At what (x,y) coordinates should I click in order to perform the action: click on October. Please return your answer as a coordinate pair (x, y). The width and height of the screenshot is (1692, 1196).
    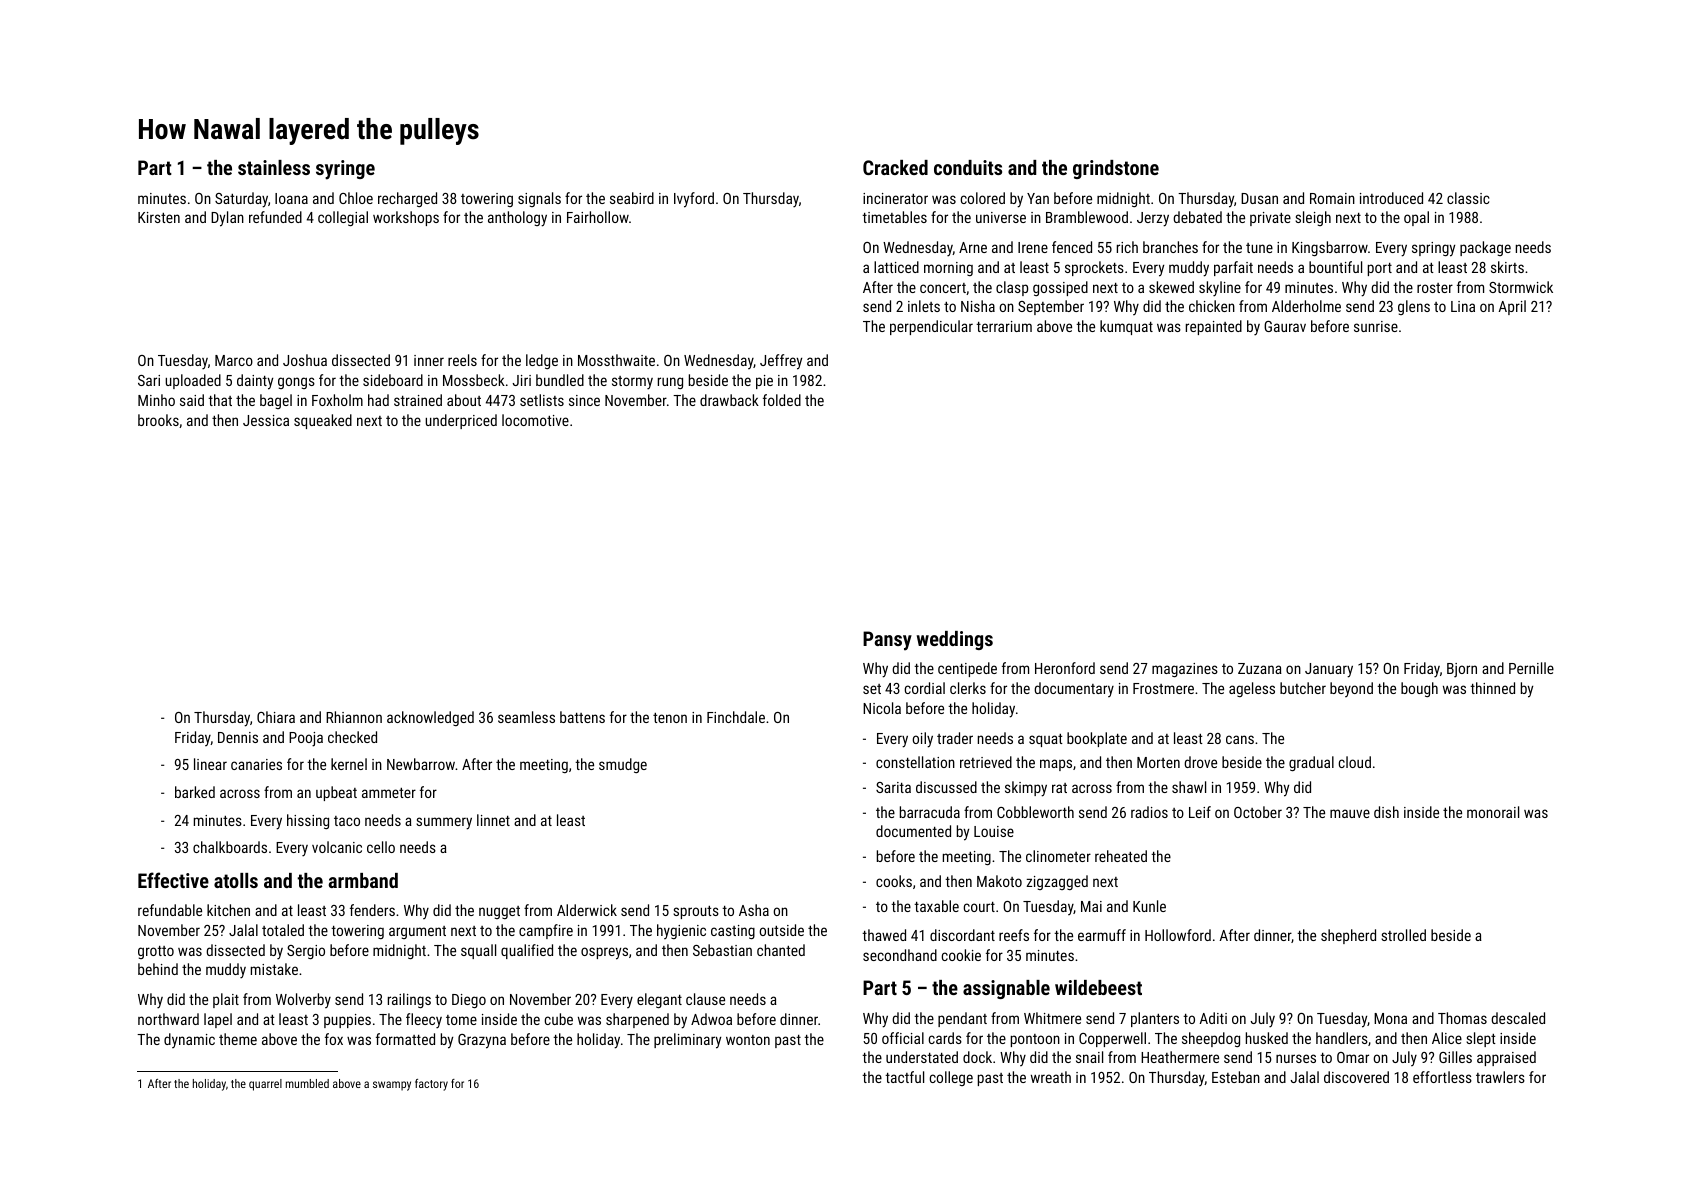
    Looking at the image, I should click on (1258, 812).
